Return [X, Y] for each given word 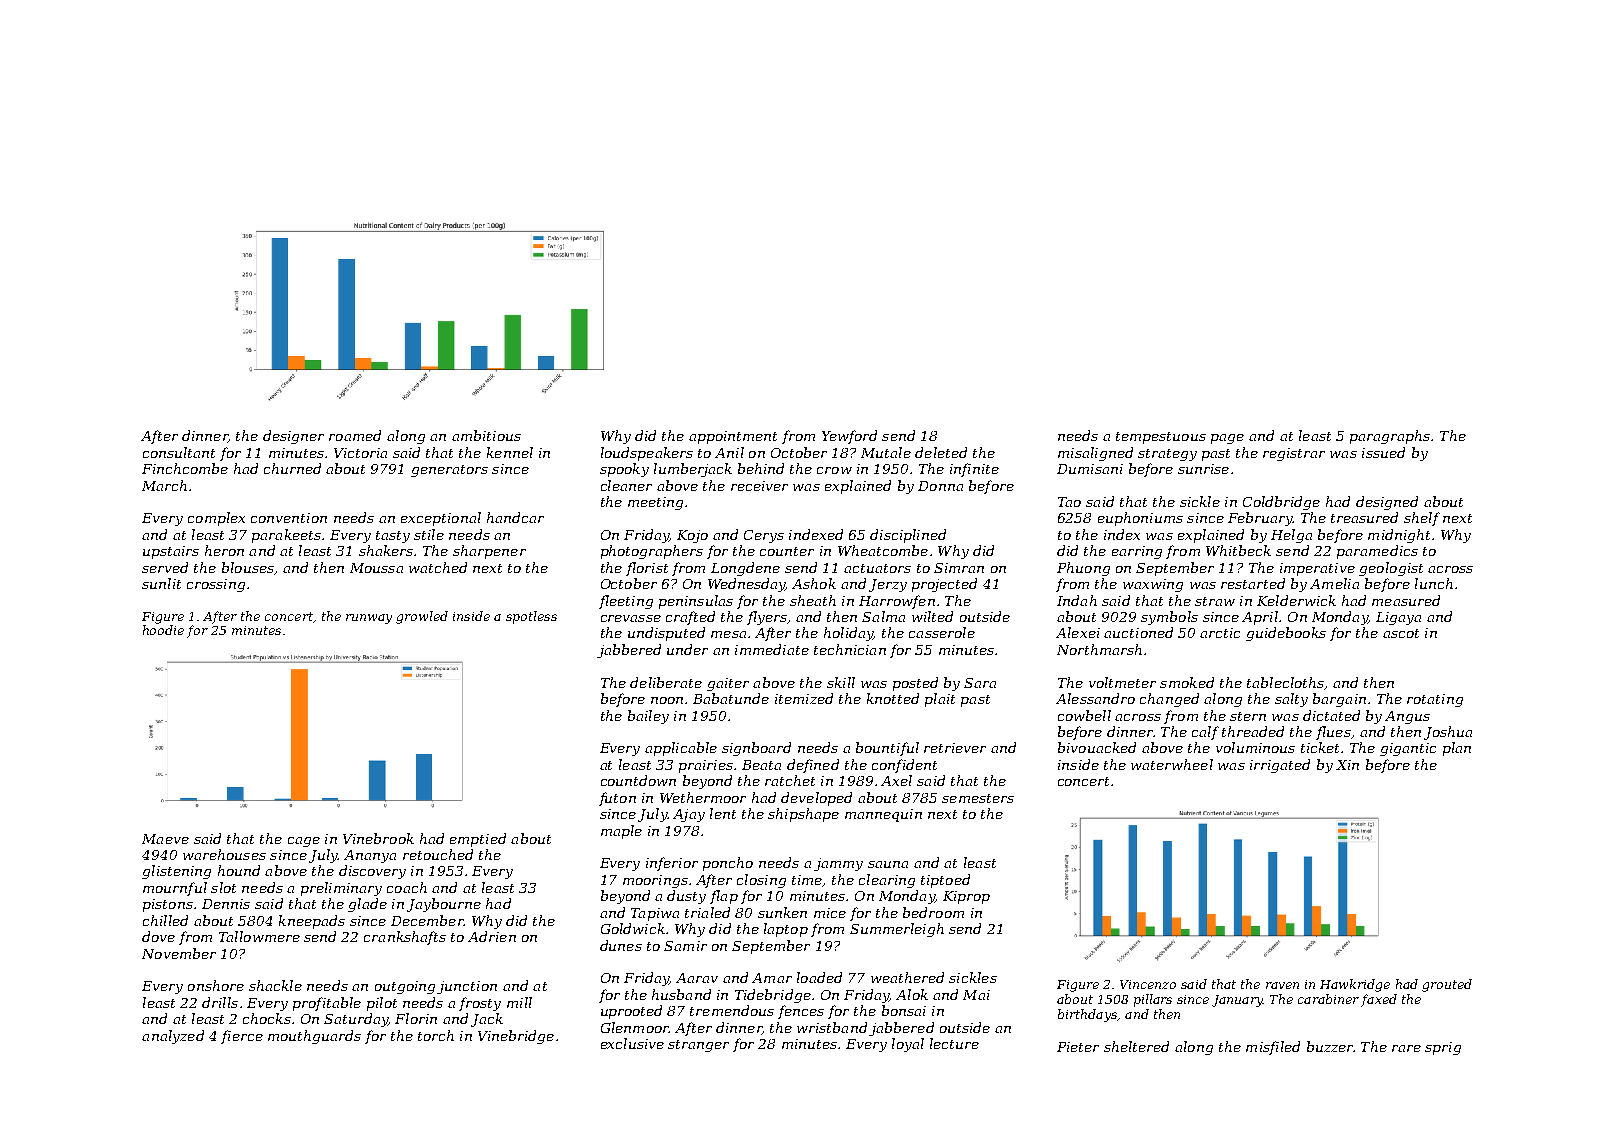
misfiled [1273, 1048]
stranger [698, 1046]
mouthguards [314, 1037]
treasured [1364, 517]
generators [449, 471]
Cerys [764, 536]
